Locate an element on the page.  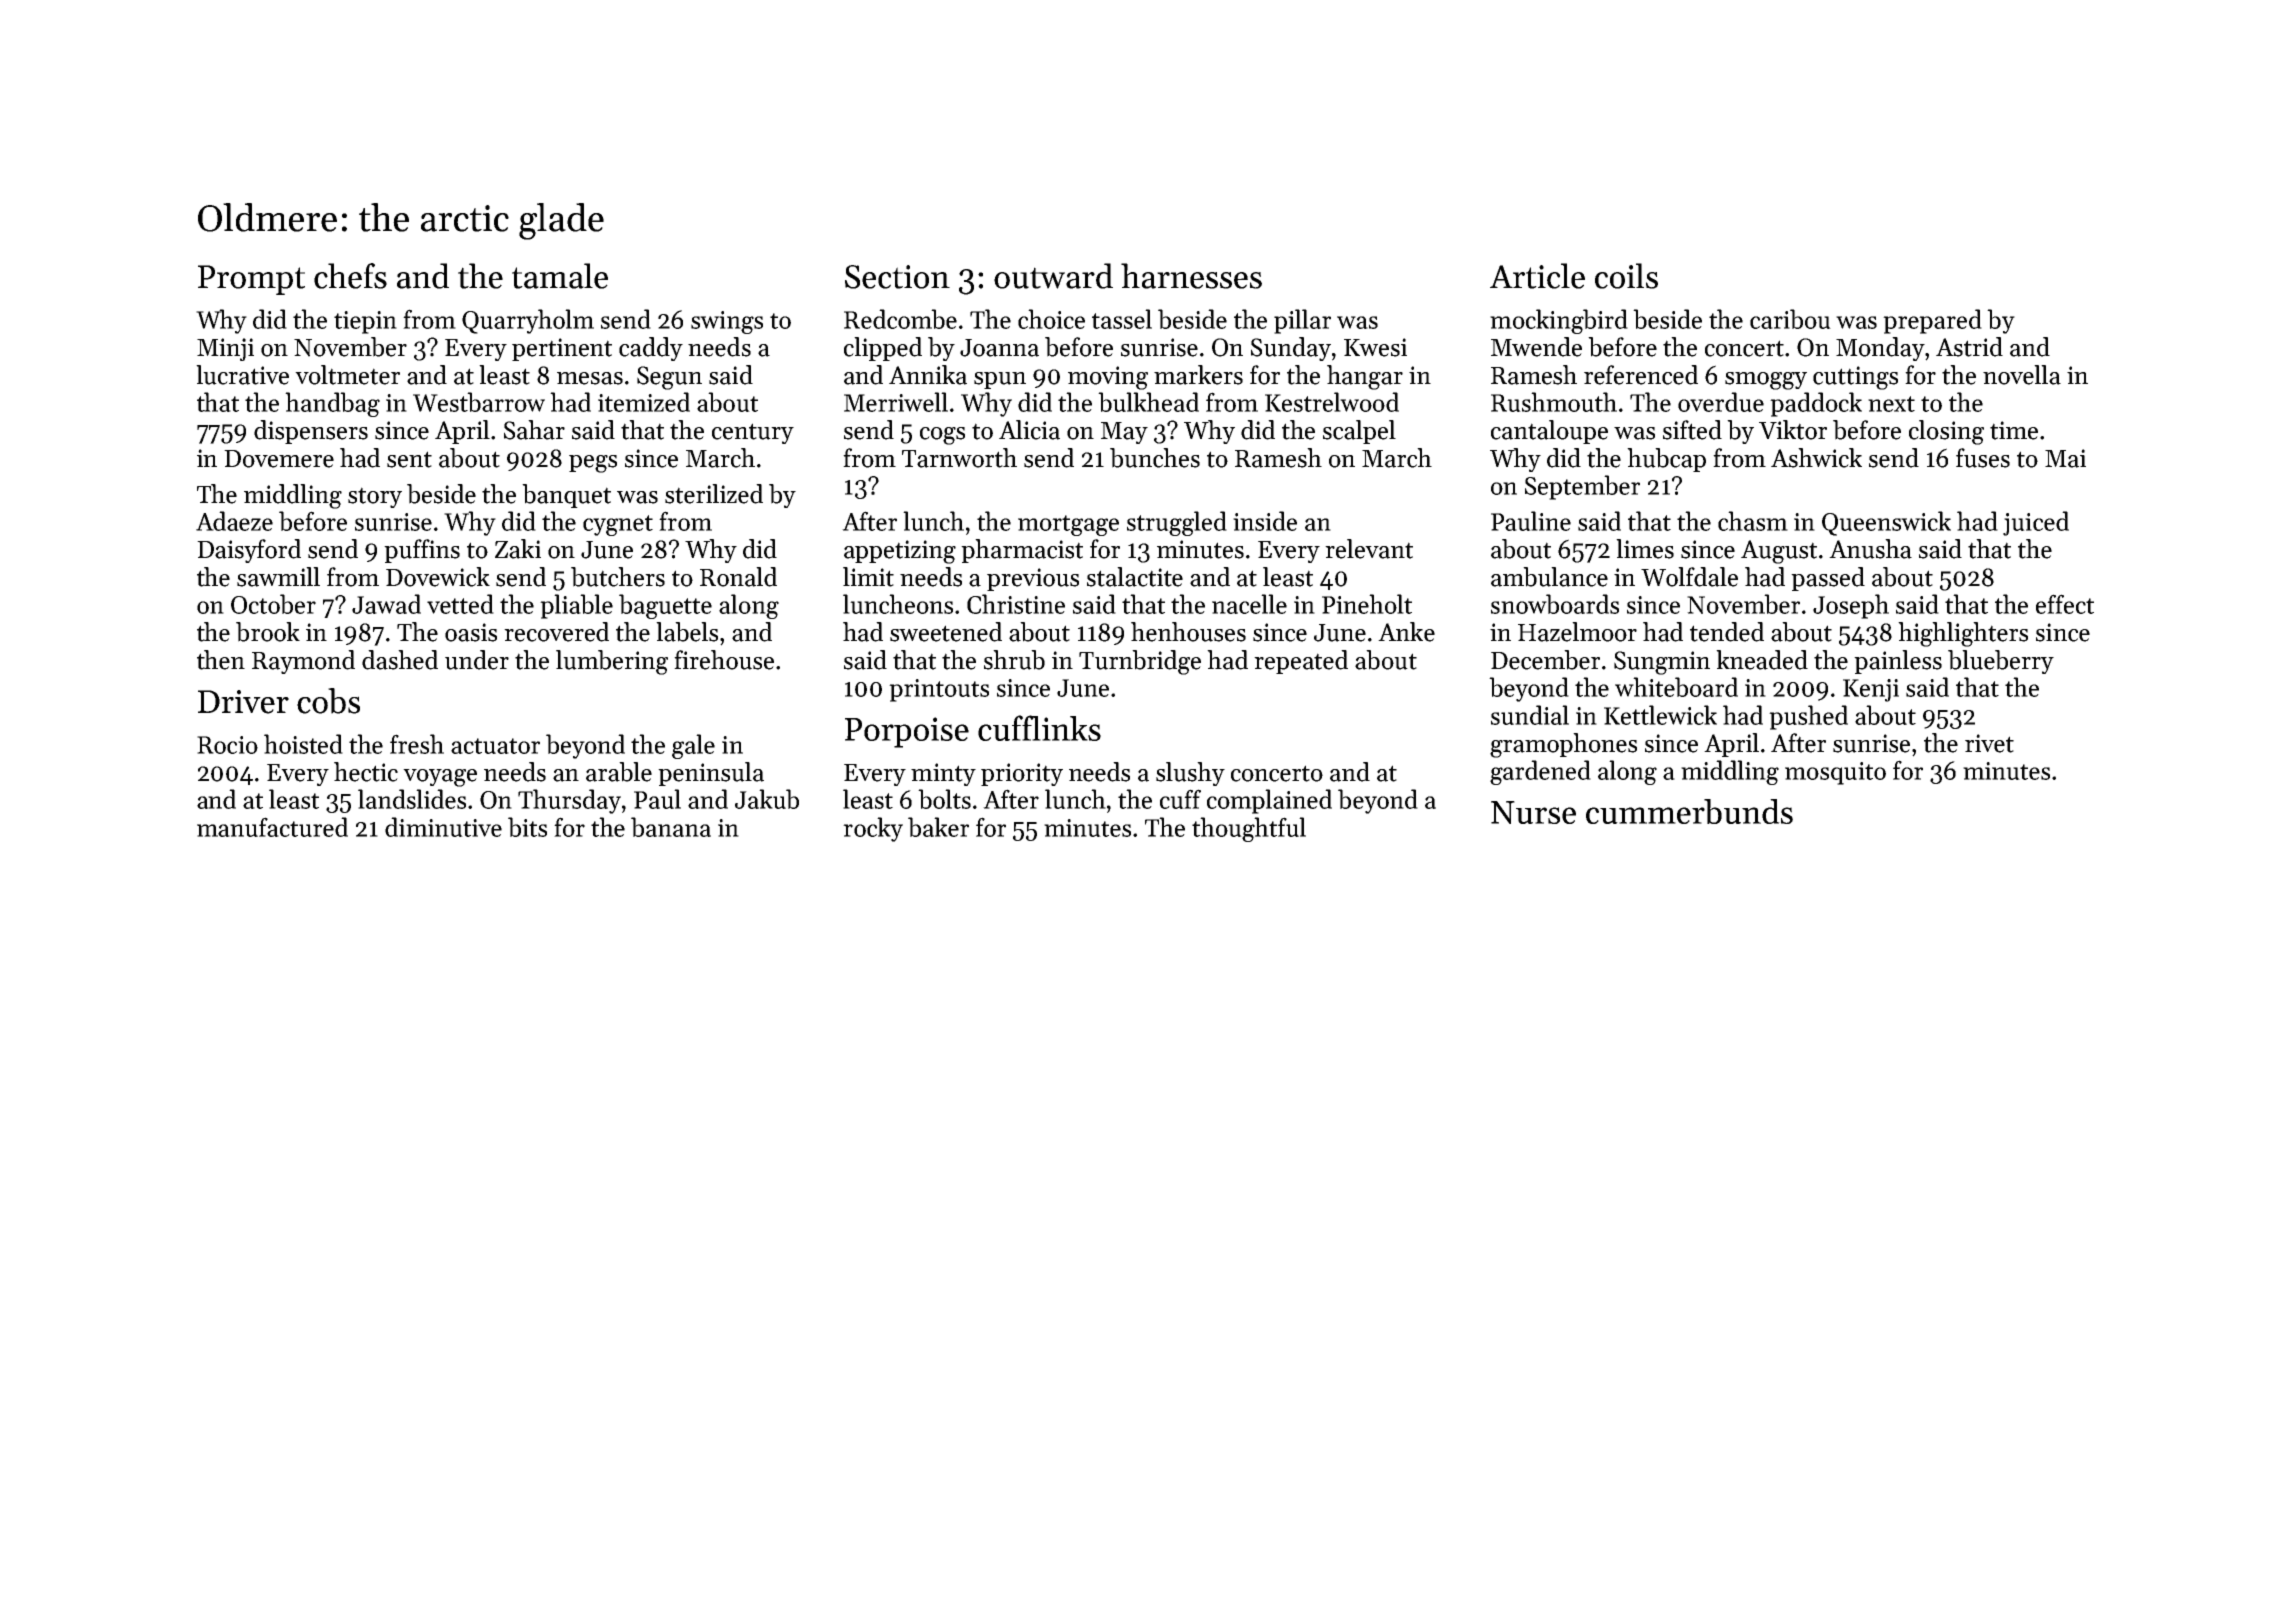
novella is located at coordinates (2022, 375).
